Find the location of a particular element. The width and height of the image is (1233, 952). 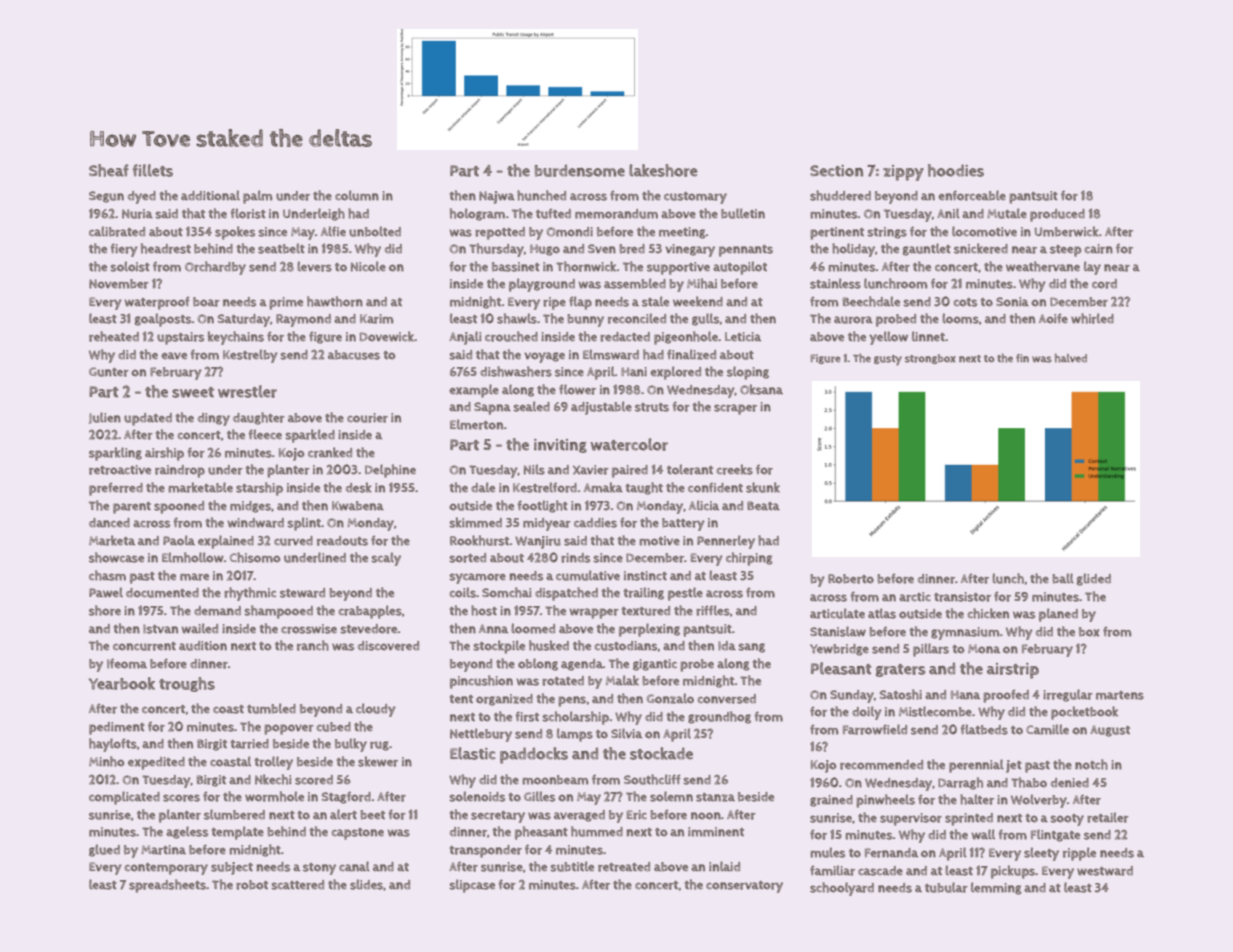

Roberto is located at coordinates (851, 579).
